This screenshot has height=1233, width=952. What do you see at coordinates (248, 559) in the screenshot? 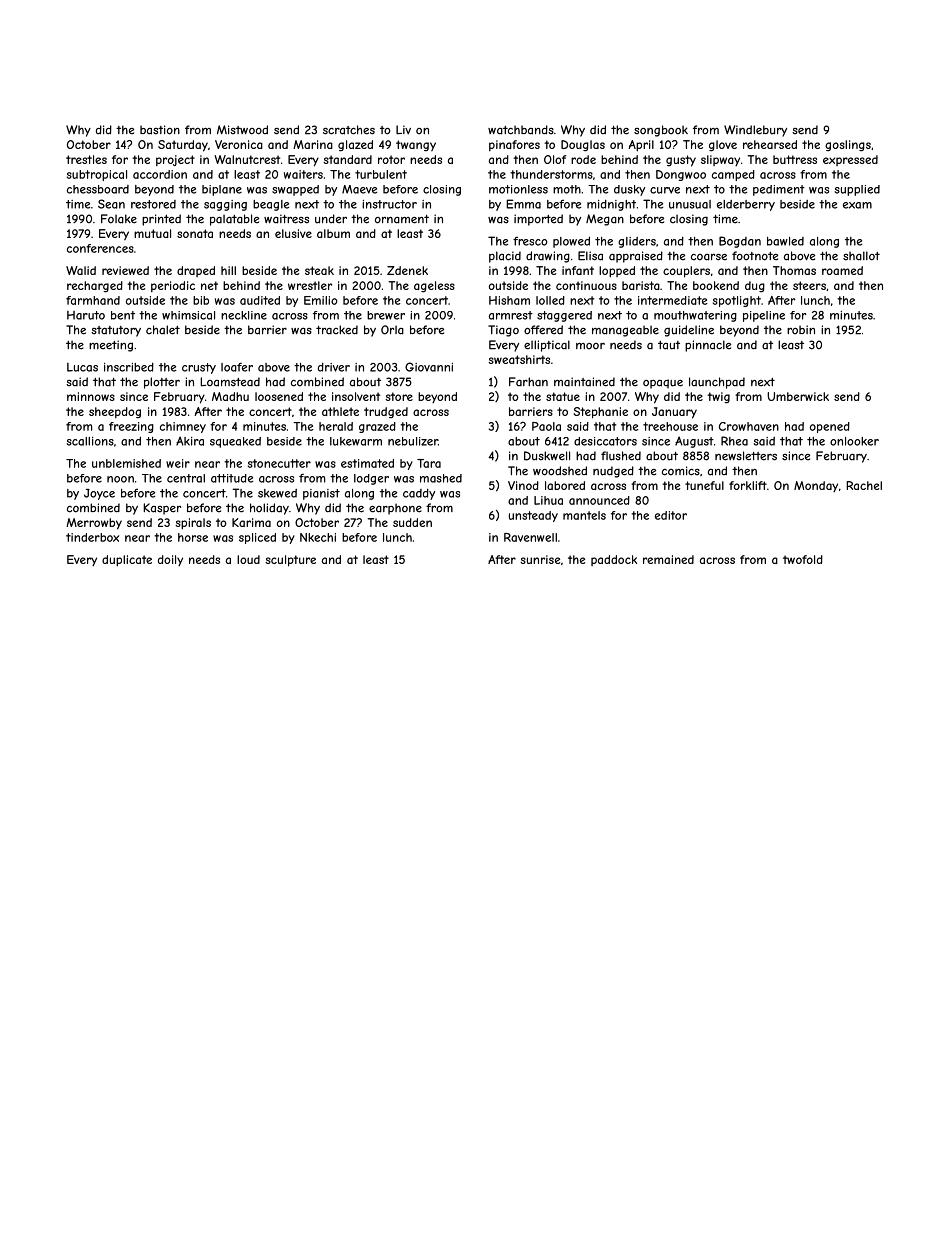
I see `loud` at bounding box center [248, 559].
